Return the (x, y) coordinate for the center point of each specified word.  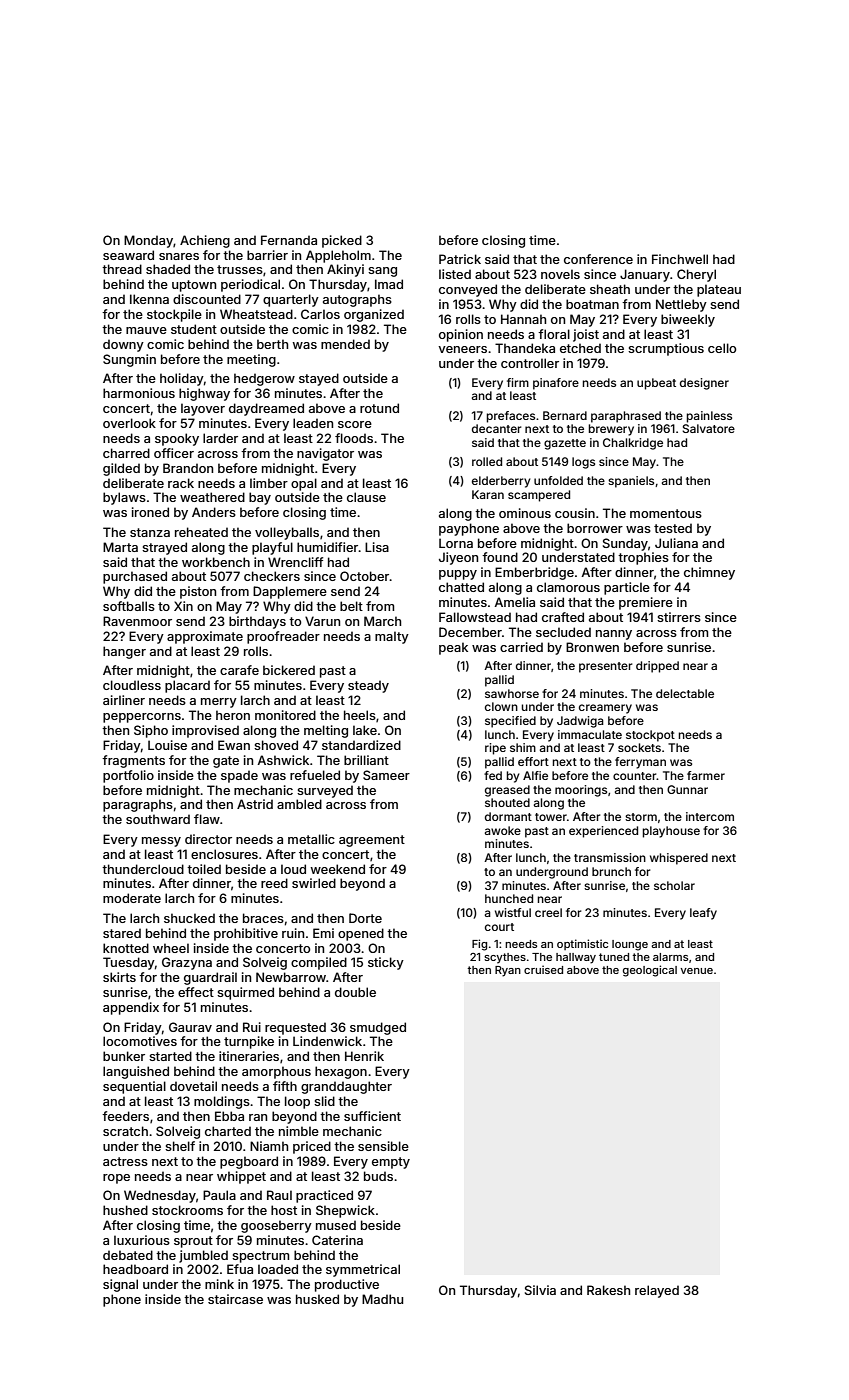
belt (351, 606)
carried (521, 647)
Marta (120, 547)
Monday (148, 241)
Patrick (460, 259)
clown (501, 706)
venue (696, 971)
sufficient (372, 1116)
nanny (614, 635)
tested (673, 528)
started (170, 1056)
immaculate (590, 734)
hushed (125, 1210)
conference (598, 259)
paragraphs (138, 805)
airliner (124, 700)
